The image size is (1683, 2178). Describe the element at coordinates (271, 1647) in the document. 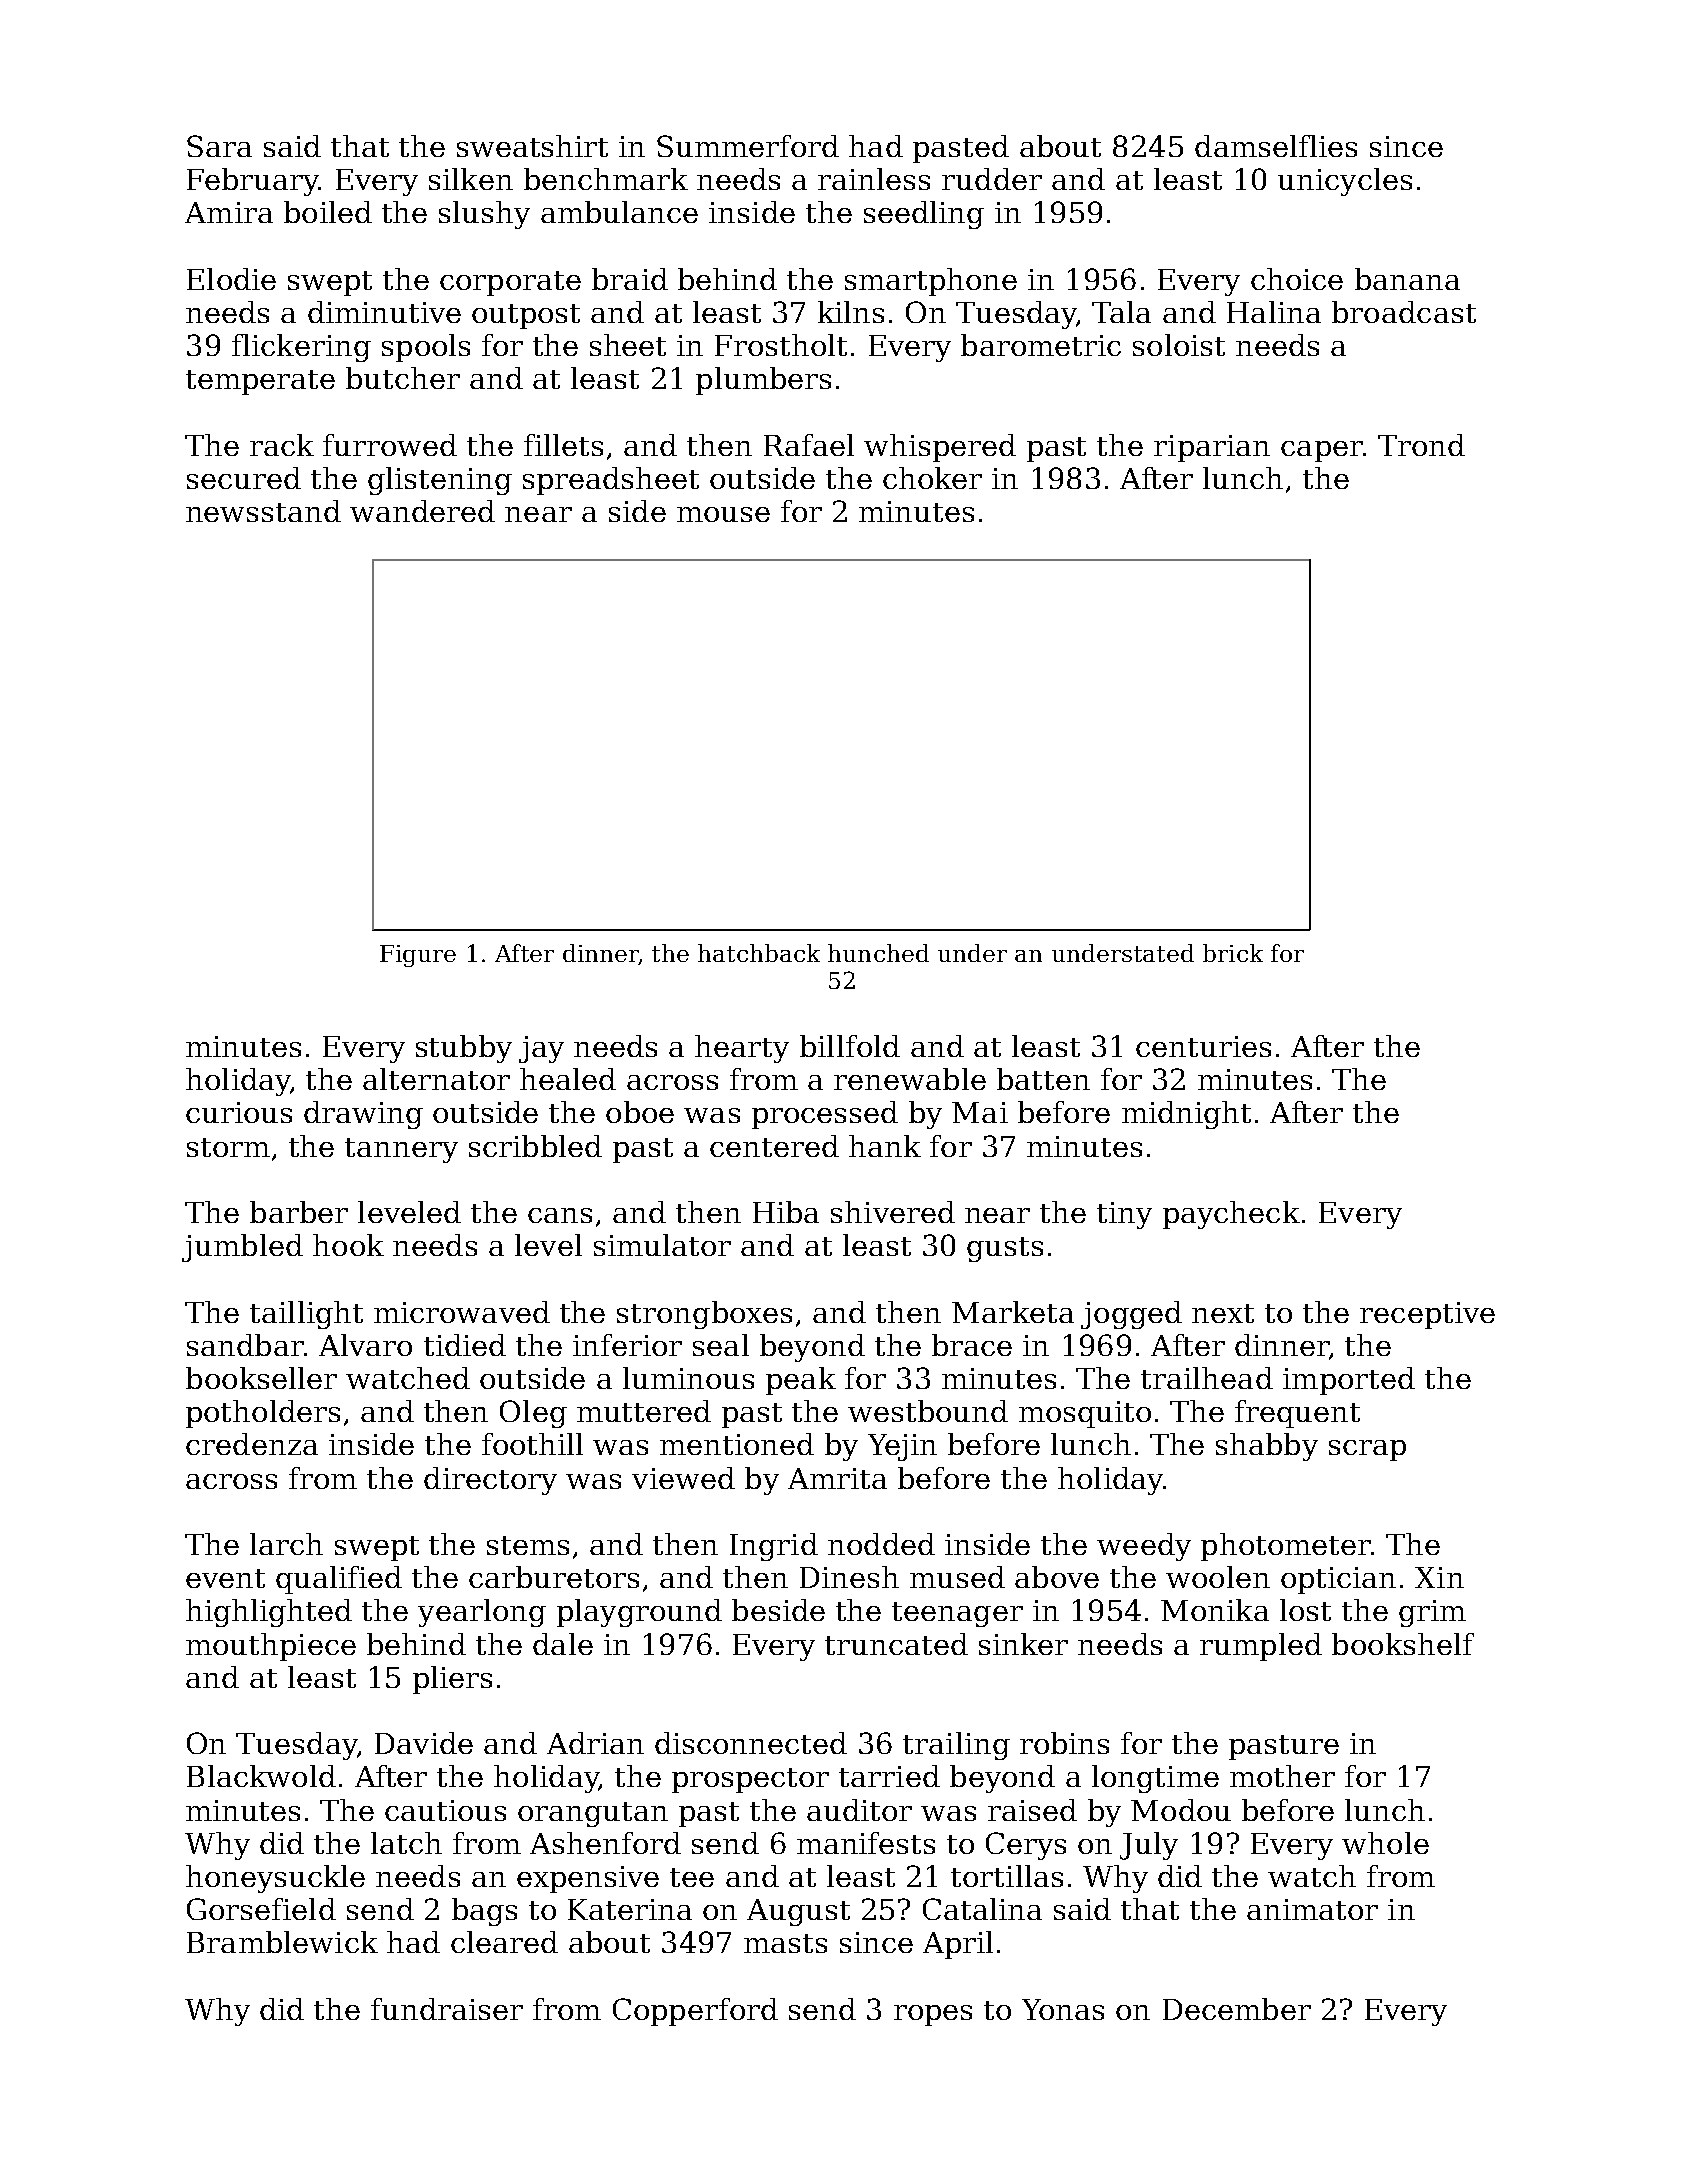

I see `mouthpiece` at that location.
